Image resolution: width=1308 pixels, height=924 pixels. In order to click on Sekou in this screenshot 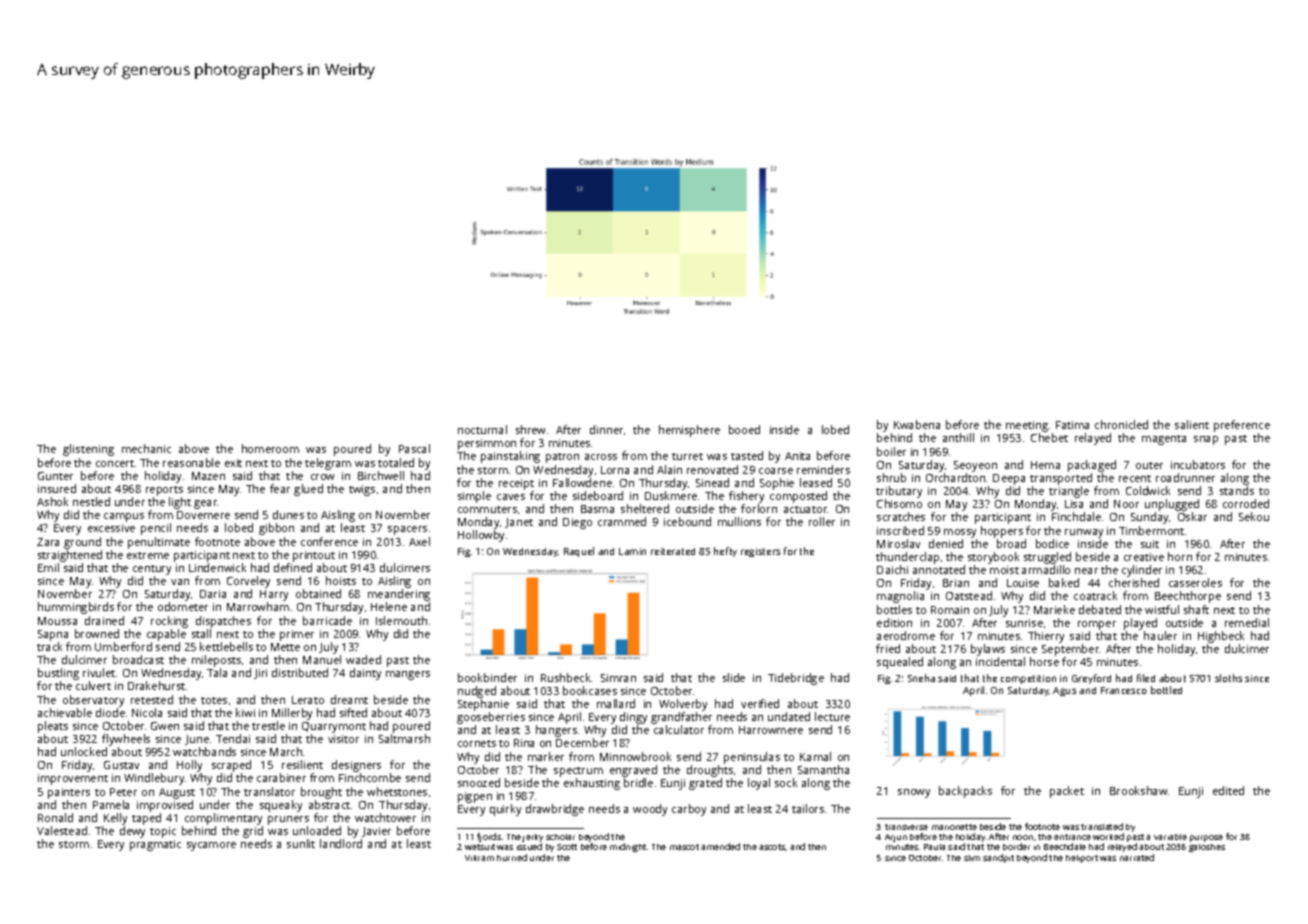, I will do `click(1254, 516)`.
